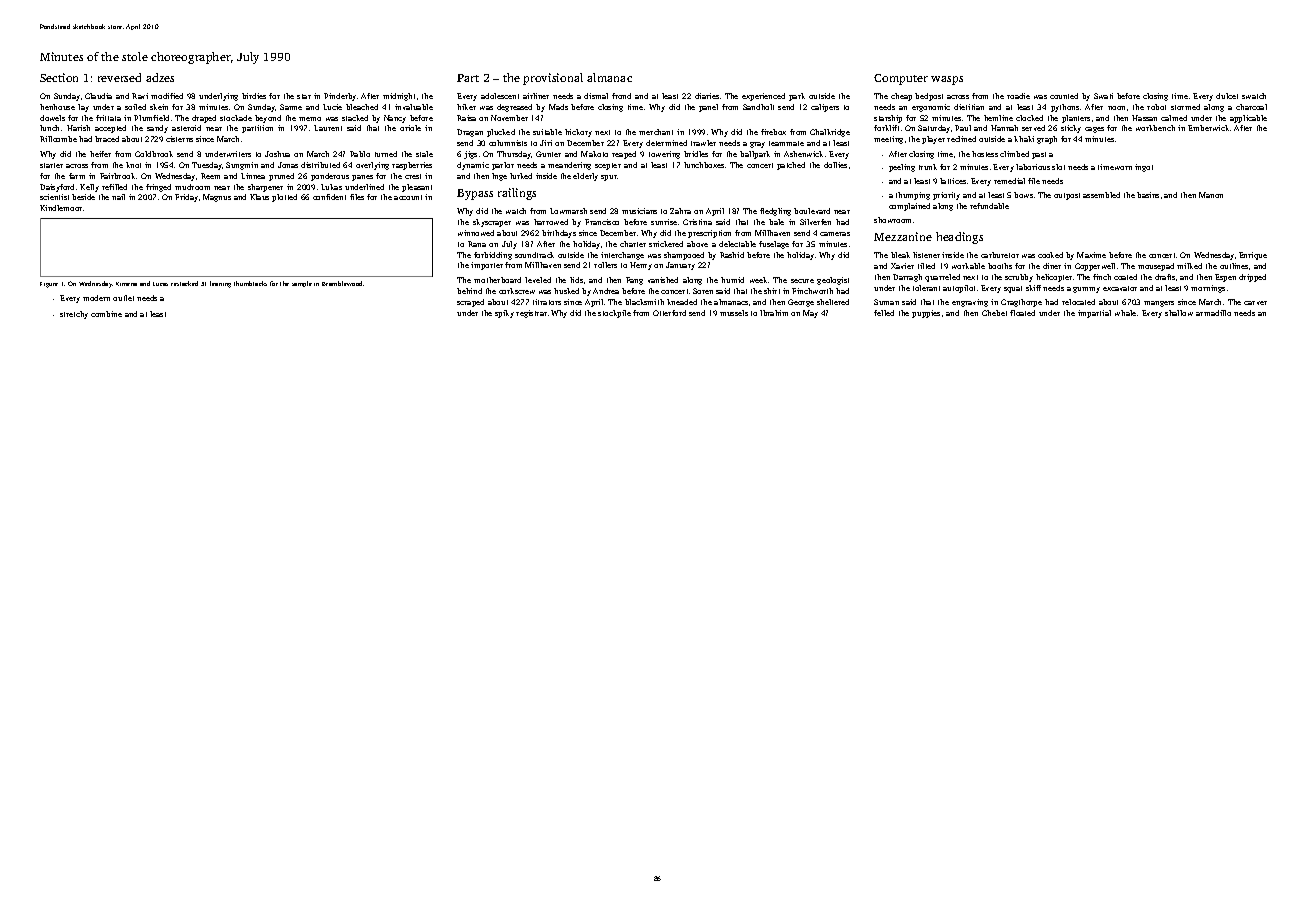 This screenshot has width=1308, height=924. What do you see at coordinates (160, 77) in the screenshot?
I see `adzes` at bounding box center [160, 77].
